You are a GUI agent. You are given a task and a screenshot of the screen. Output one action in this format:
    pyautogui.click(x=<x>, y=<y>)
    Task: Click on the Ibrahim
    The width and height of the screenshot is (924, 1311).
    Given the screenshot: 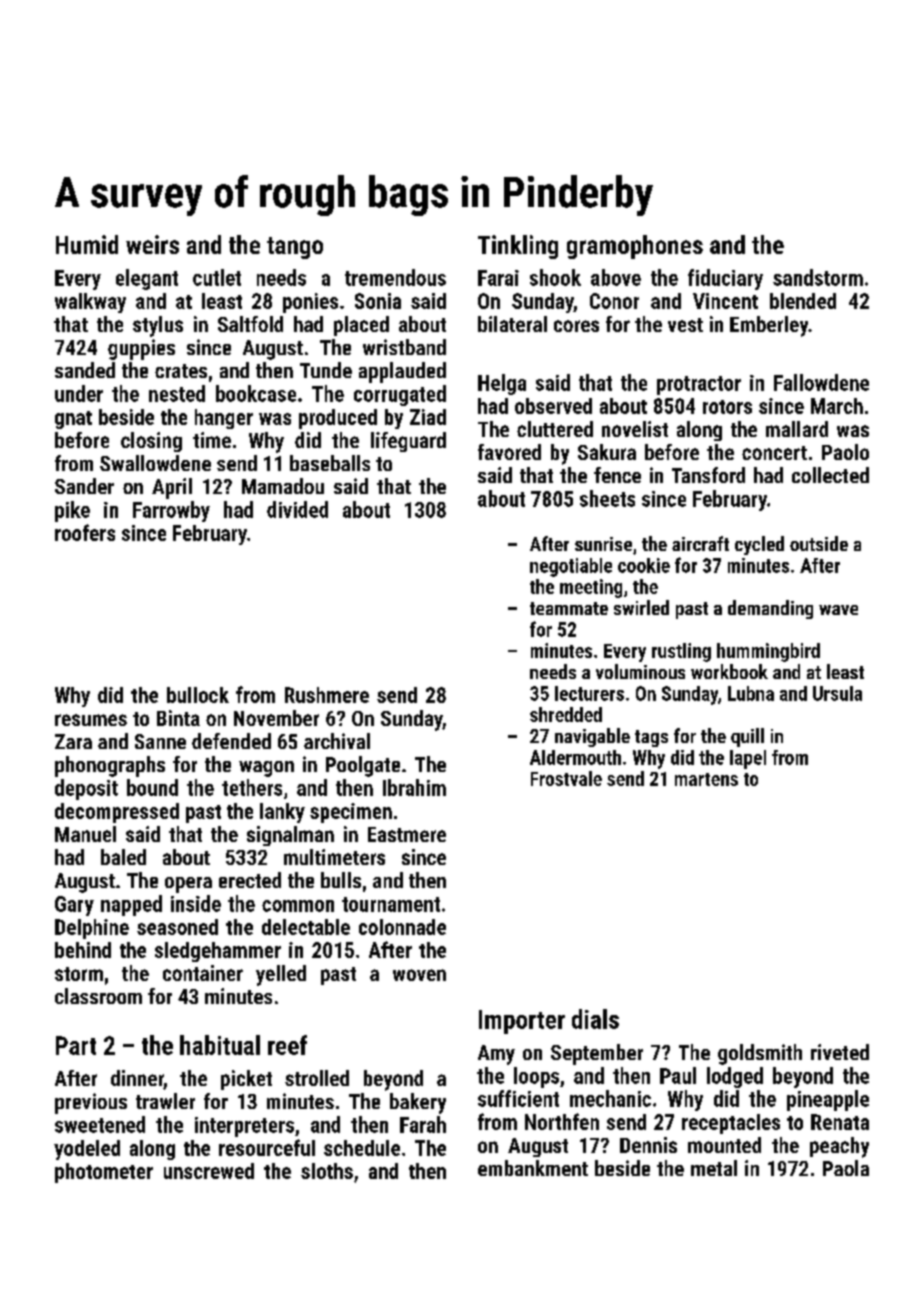 What is the action you would take?
    pyautogui.click(x=414, y=787)
